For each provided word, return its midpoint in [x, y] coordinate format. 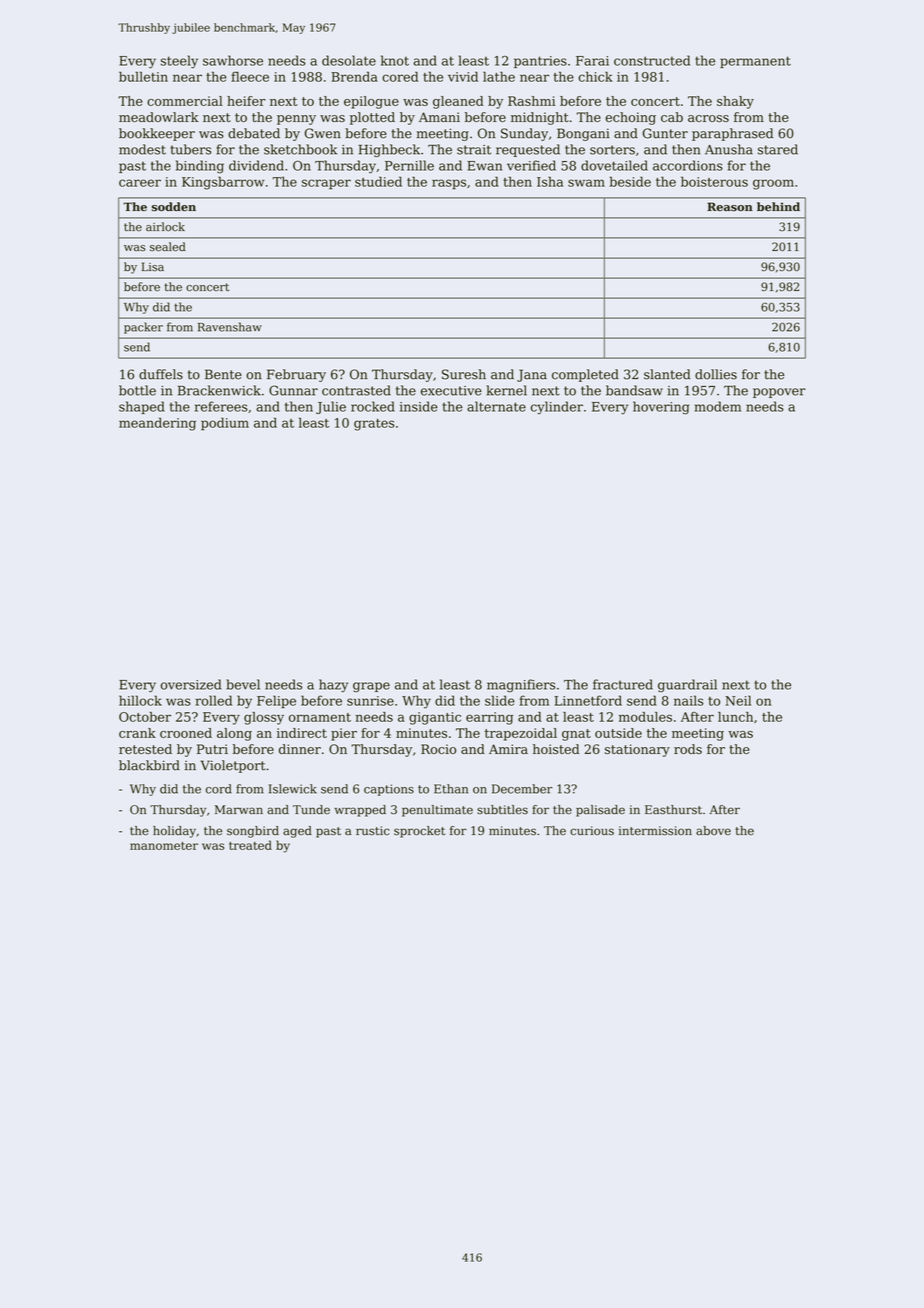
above [713, 831]
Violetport [233, 766]
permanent [755, 62]
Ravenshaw [230, 327]
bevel [243, 684]
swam [586, 183]
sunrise [370, 701]
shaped [142, 407]
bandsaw [634, 390]
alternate [496, 406]
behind [778, 207]
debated [254, 133]
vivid [463, 76]
